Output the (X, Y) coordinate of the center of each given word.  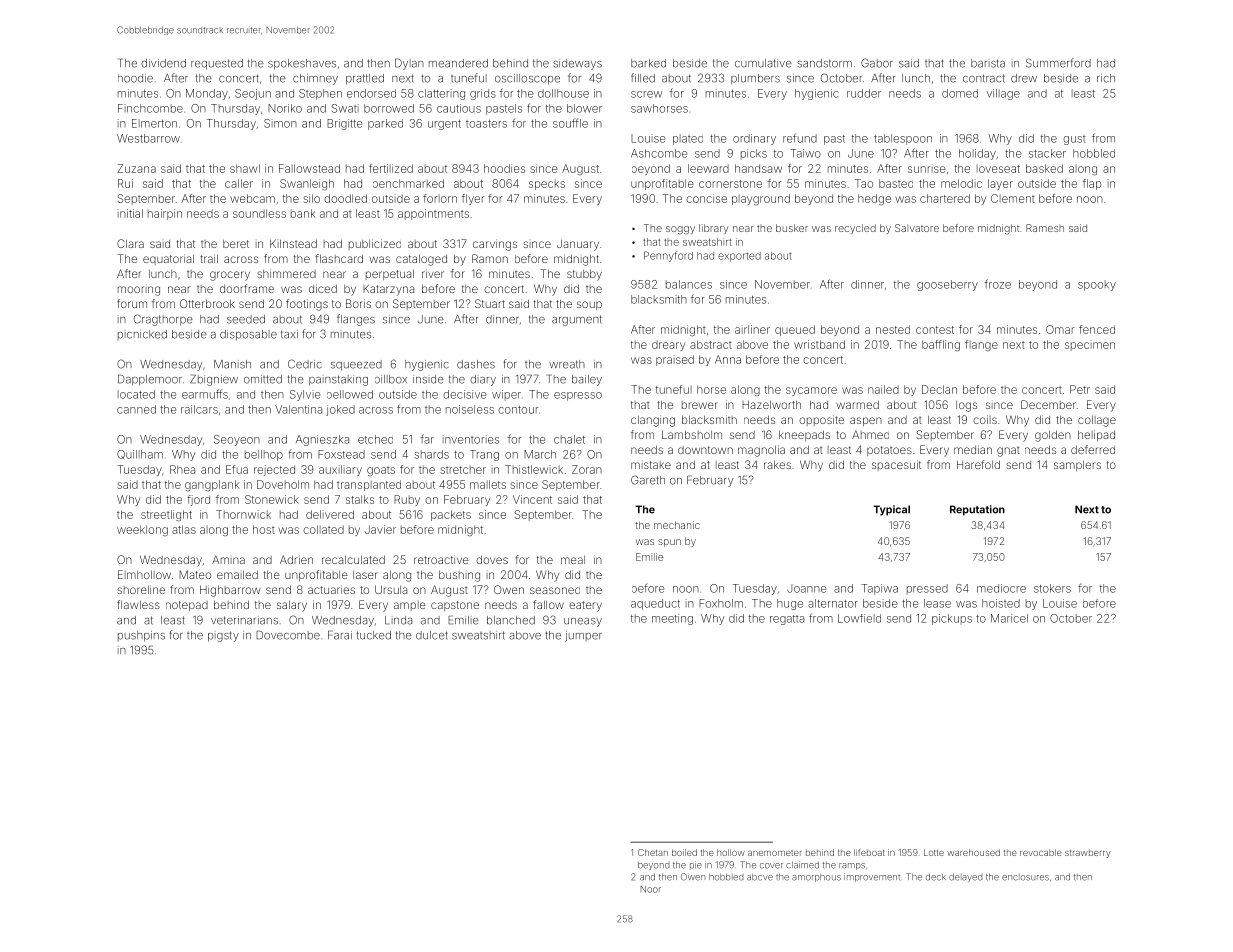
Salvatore (917, 228)
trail (209, 258)
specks (547, 185)
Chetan (653, 852)
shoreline (141, 589)
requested (217, 64)
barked (648, 63)
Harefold (978, 464)
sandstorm (824, 63)
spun (669, 543)
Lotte (934, 852)
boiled (684, 852)
